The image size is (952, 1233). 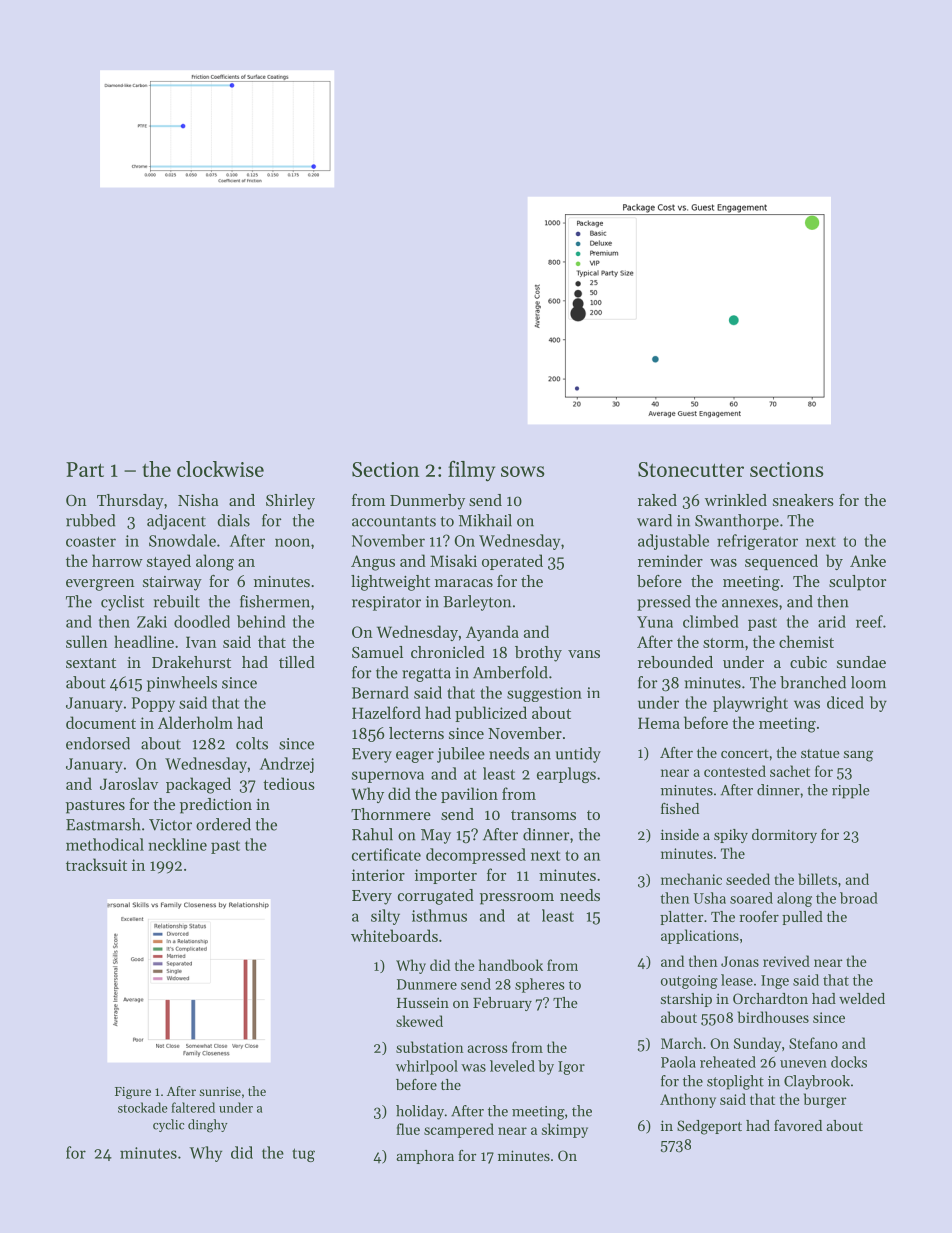 I want to click on silty, so click(x=385, y=917).
